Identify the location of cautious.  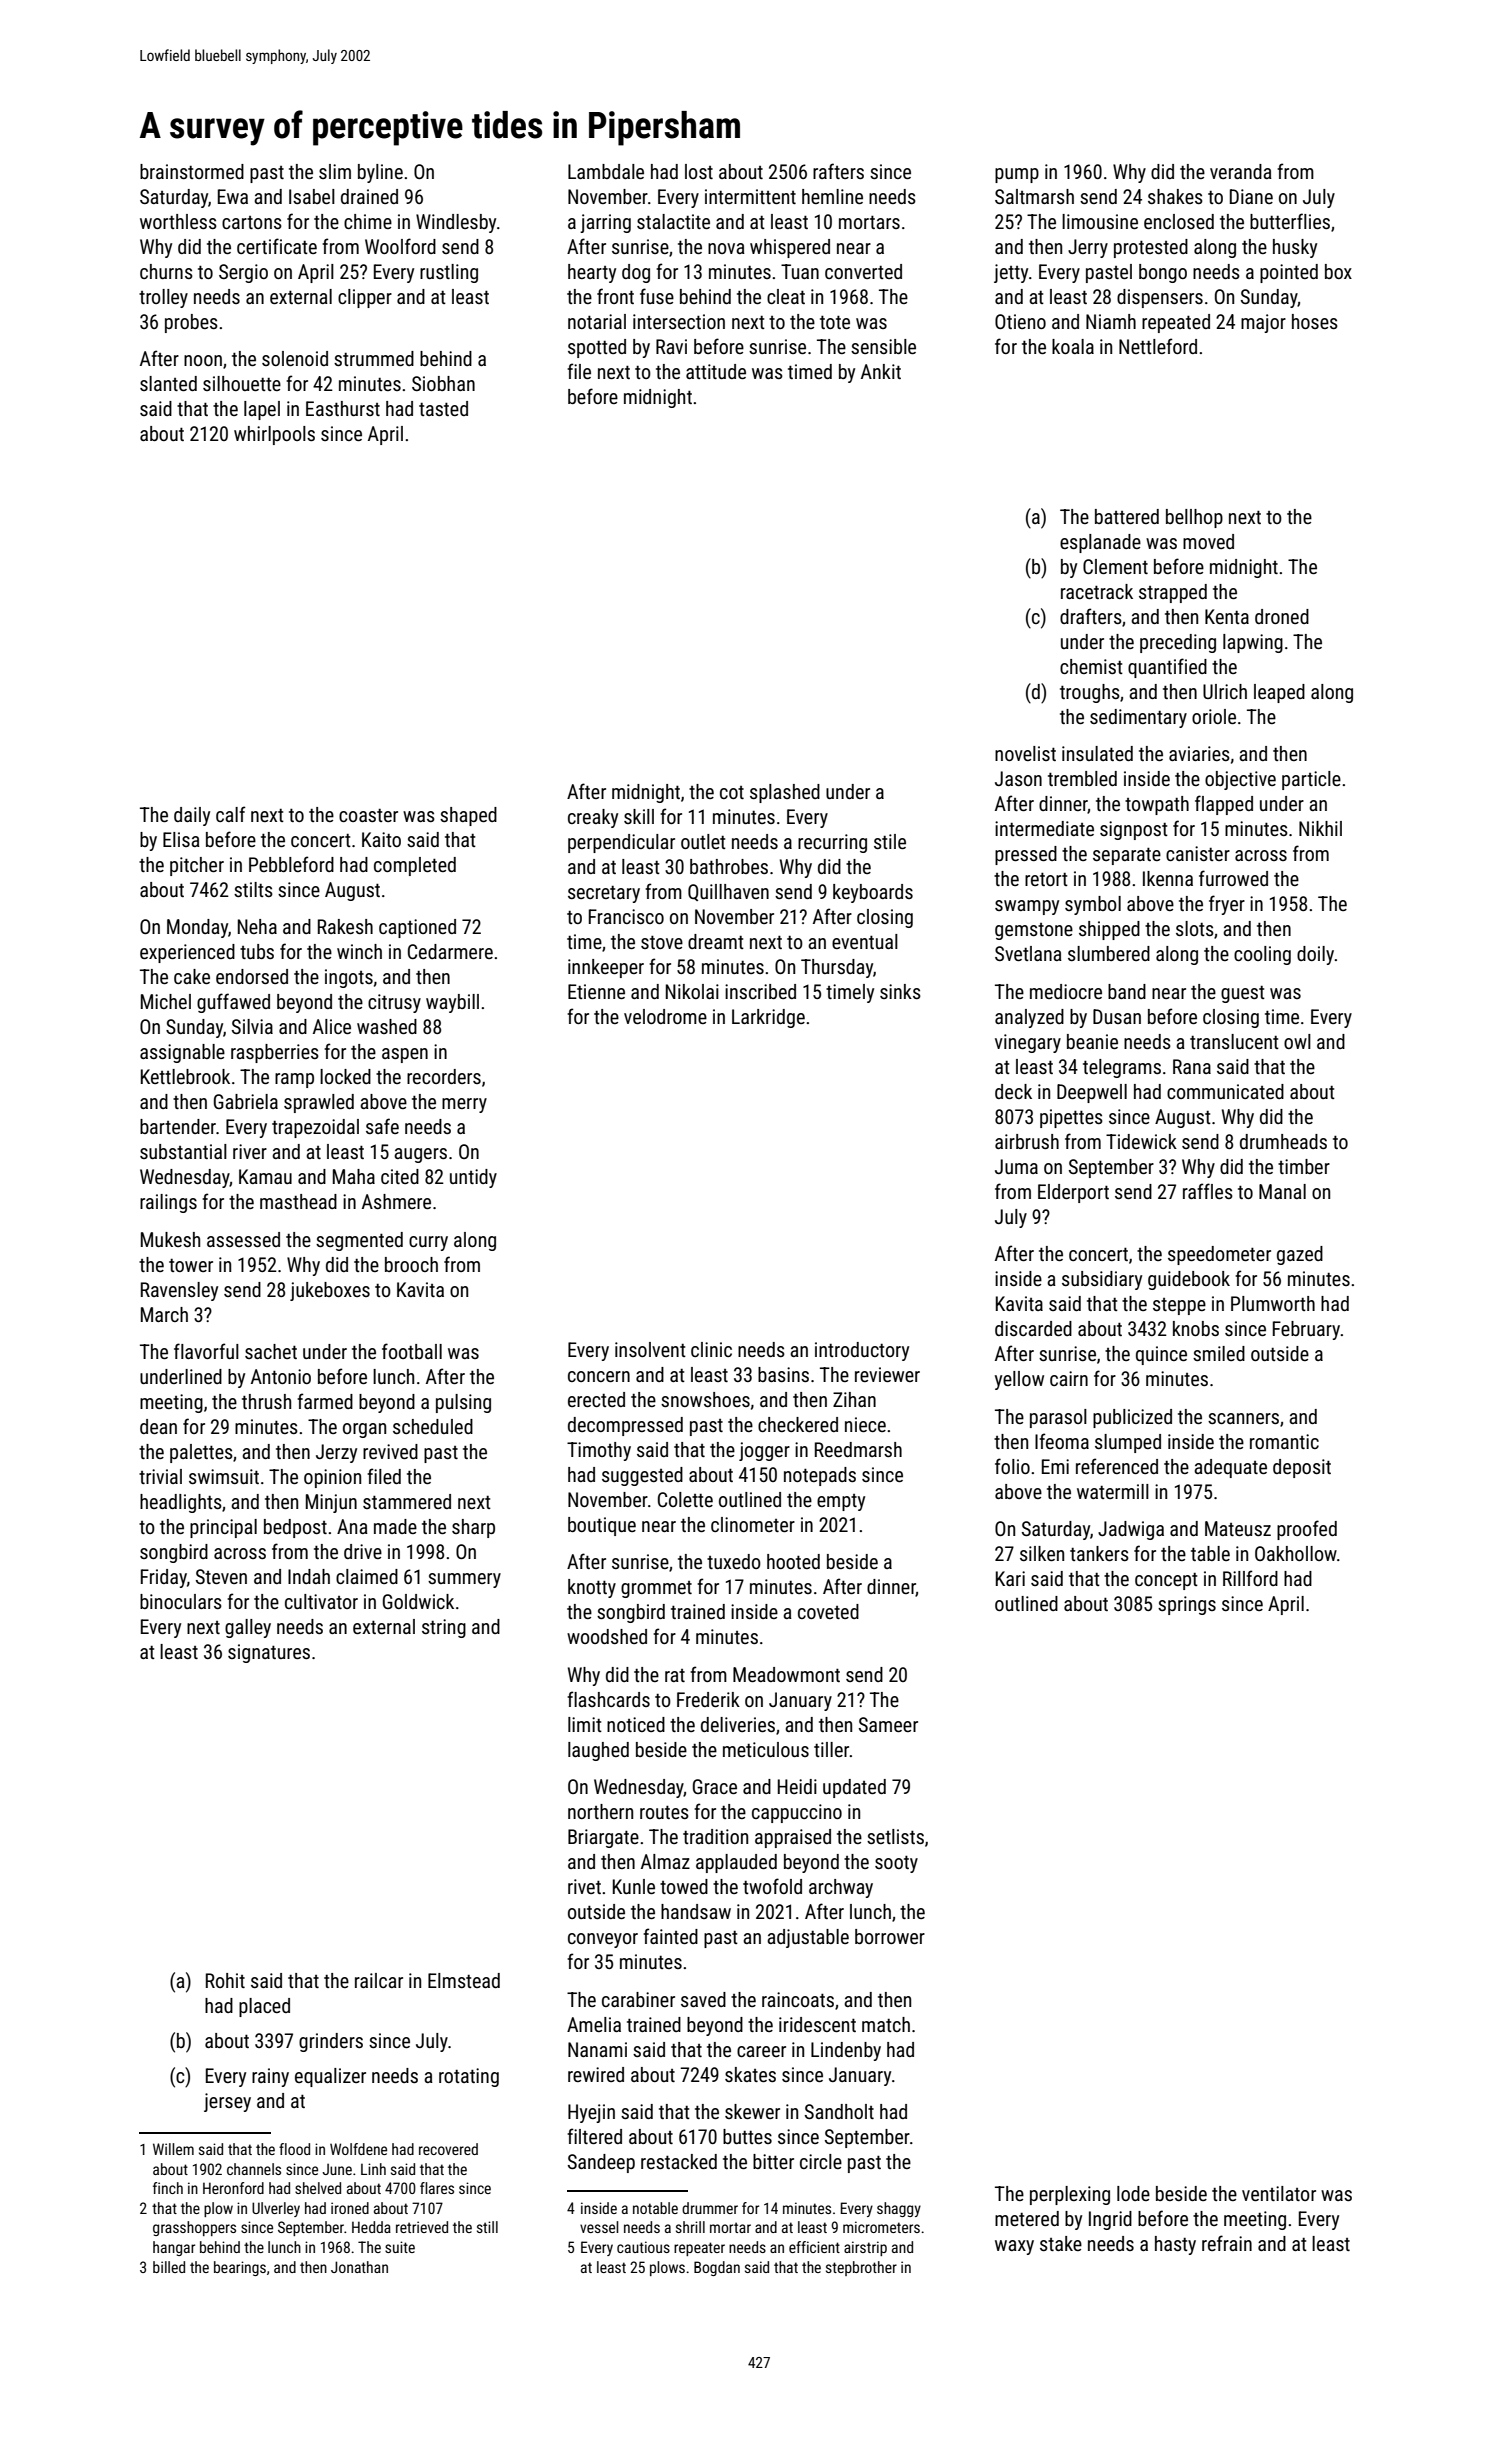
(643, 2247).
